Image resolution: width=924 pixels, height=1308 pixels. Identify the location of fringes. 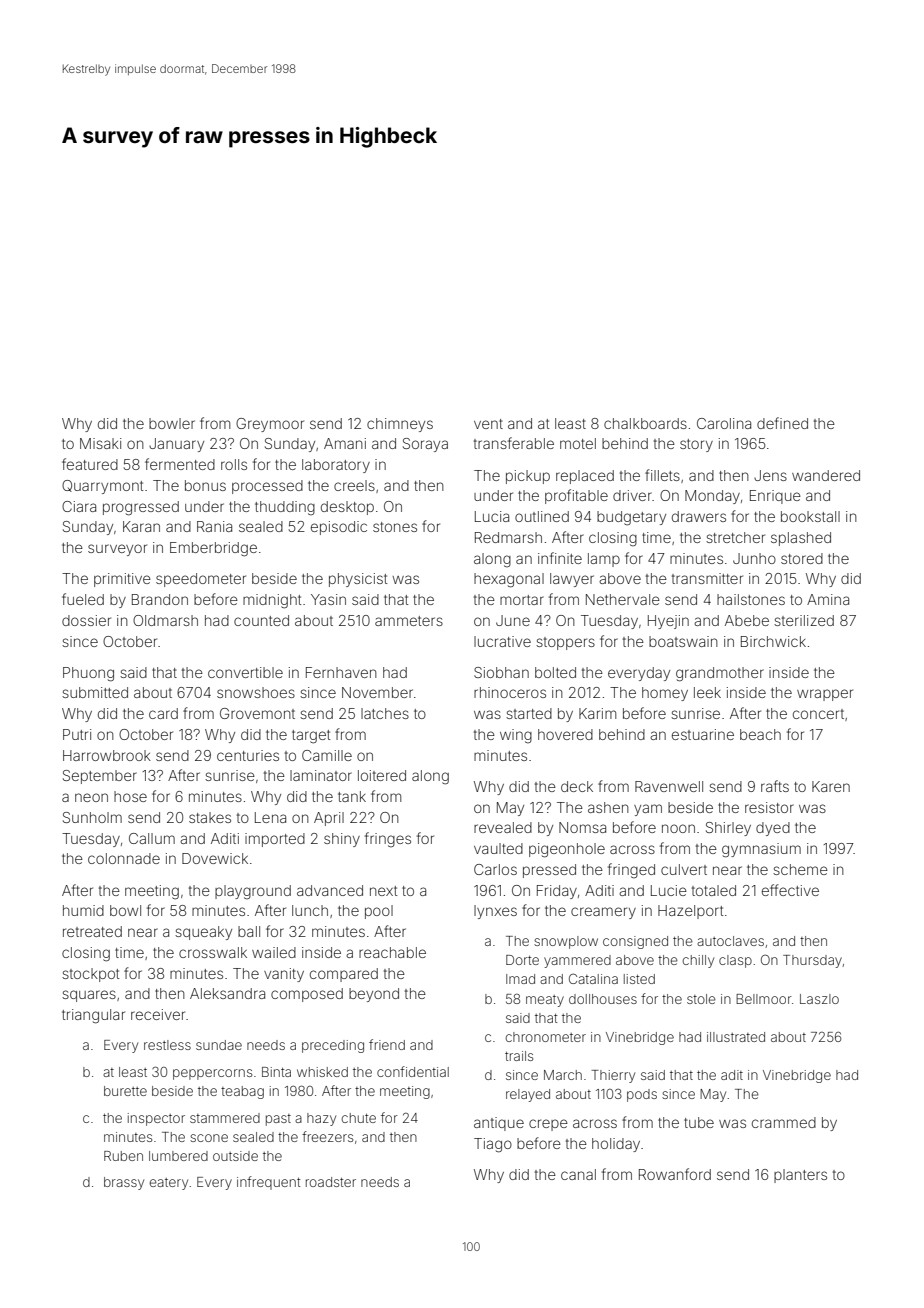
(388, 839).
